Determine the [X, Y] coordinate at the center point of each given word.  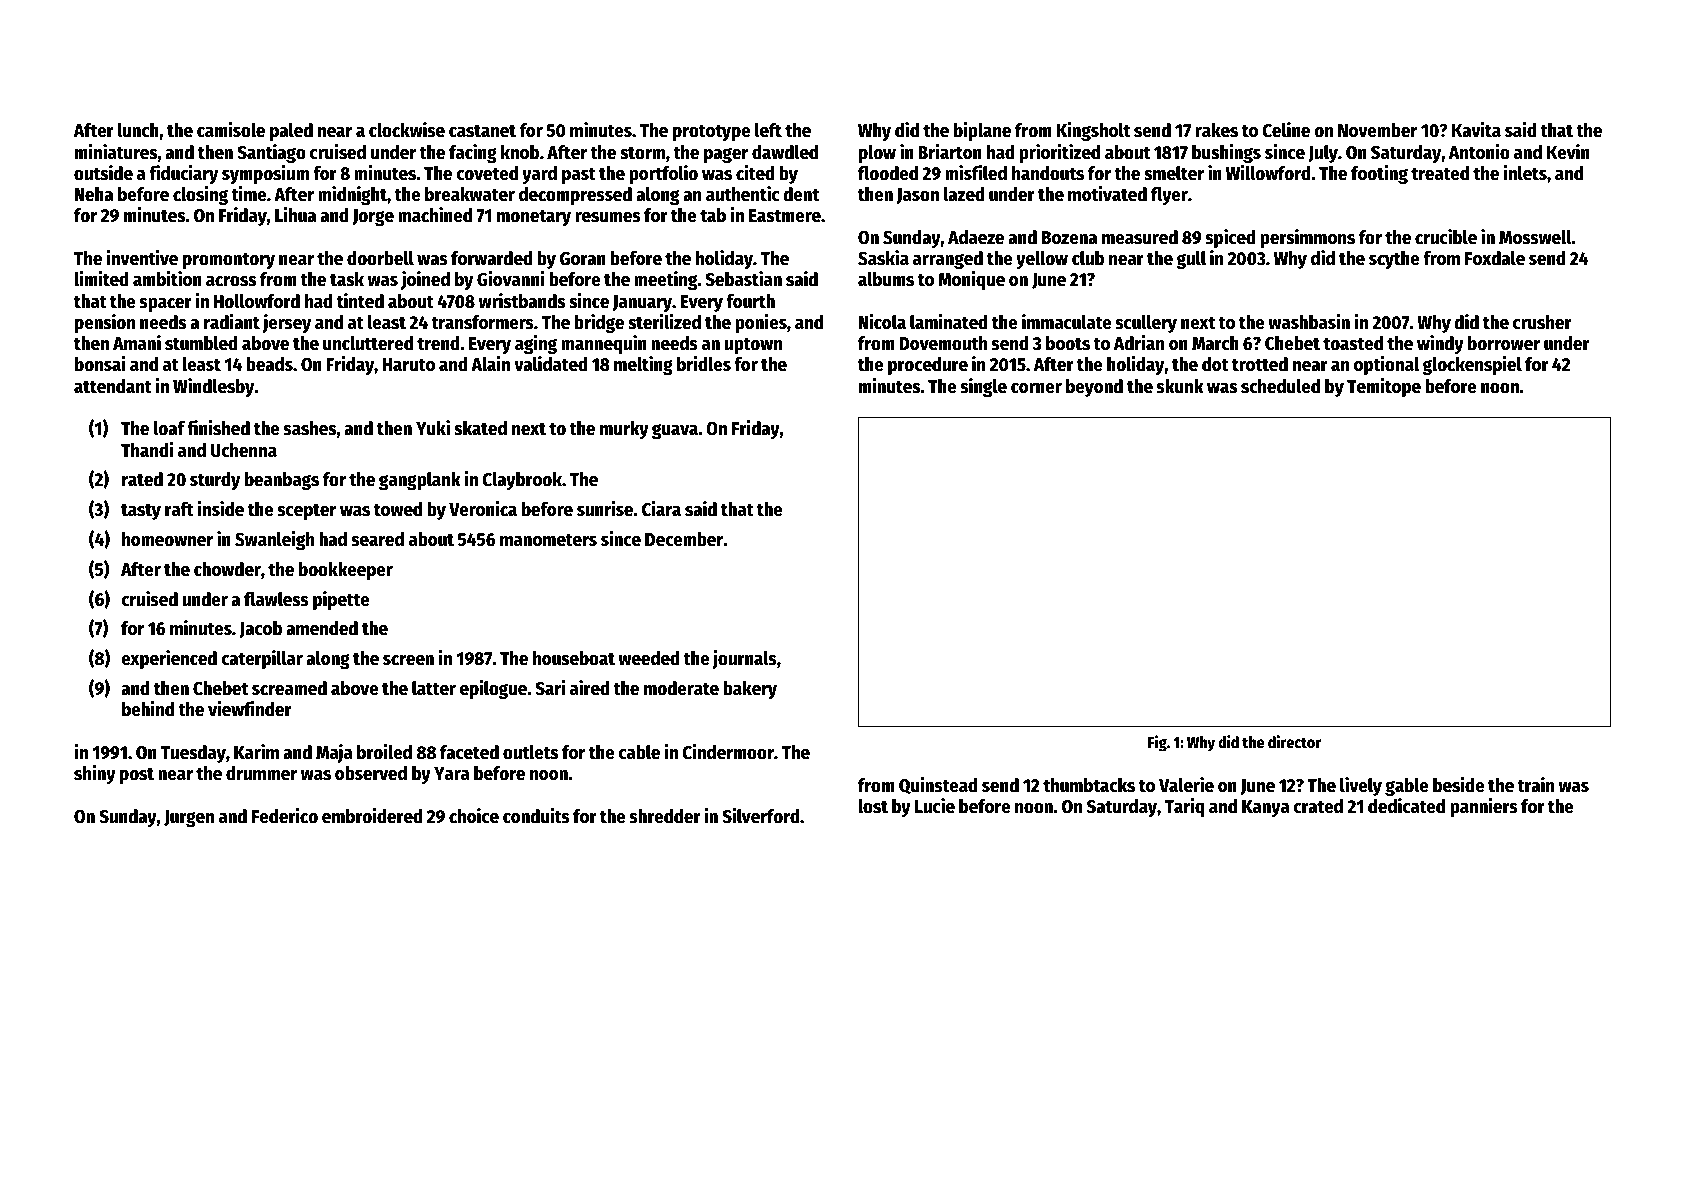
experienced [169, 659]
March [1215, 343]
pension [105, 323]
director [1294, 742]
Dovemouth [943, 343]
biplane [982, 131]
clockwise [407, 130]
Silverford [761, 816]
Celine [1286, 130]
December [684, 539]
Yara [452, 774]
